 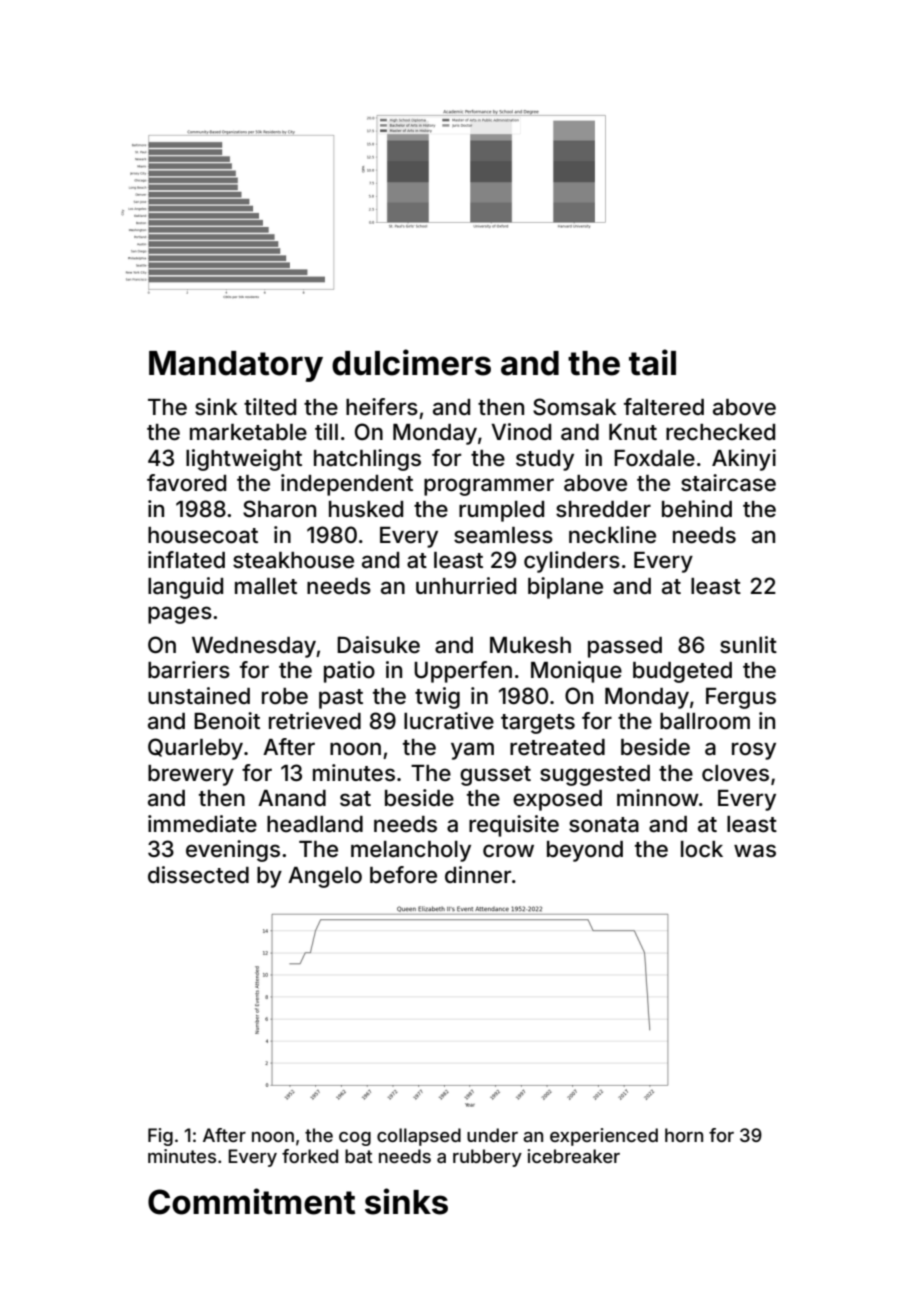 I want to click on Fergus, so click(x=741, y=698).
